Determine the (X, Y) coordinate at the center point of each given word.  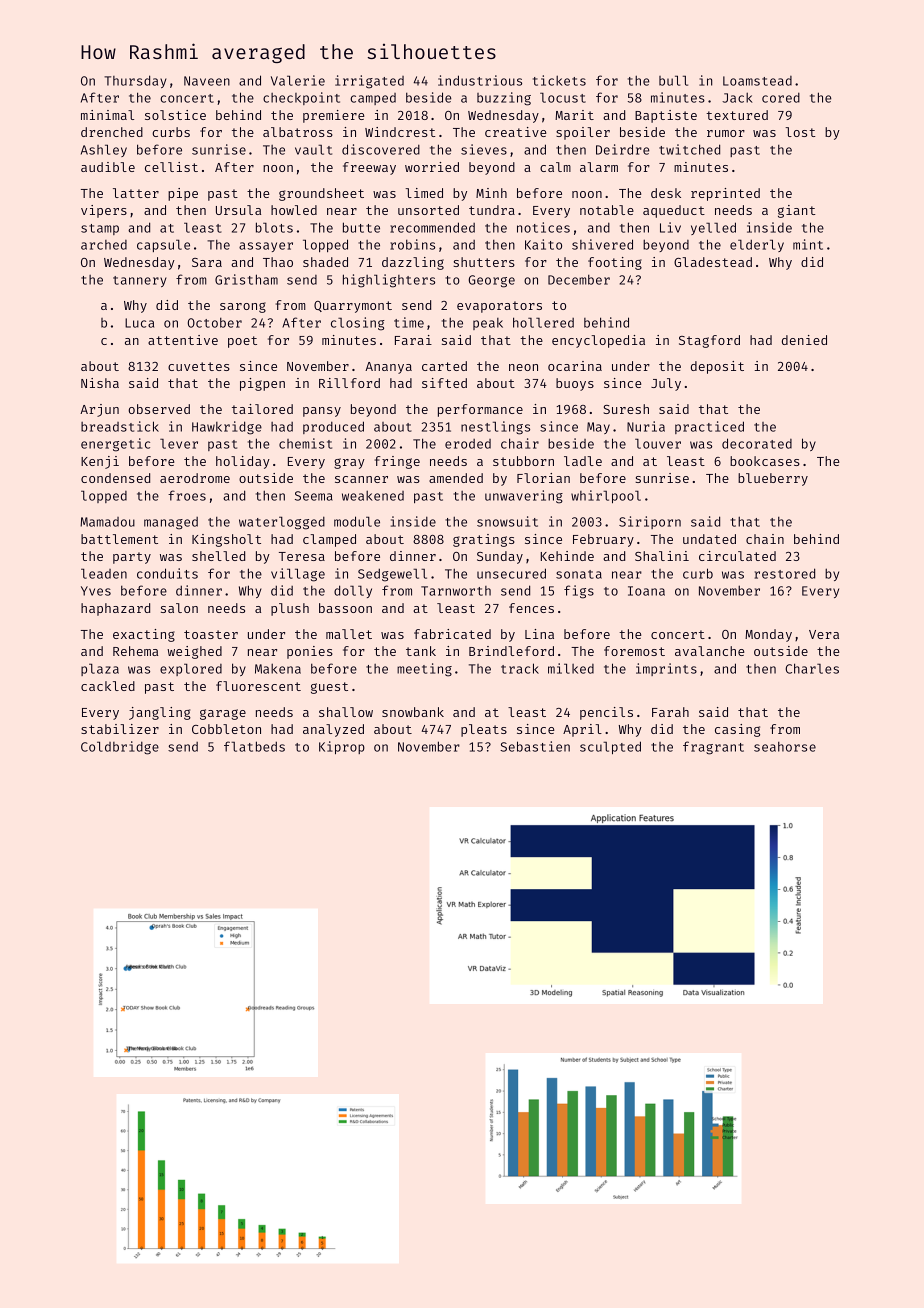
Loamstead (757, 81)
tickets (559, 80)
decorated (757, 443)
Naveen (207, 81)
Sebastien (535, 746)
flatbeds (254, 746)
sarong (243, 307)
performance (480, 410)
